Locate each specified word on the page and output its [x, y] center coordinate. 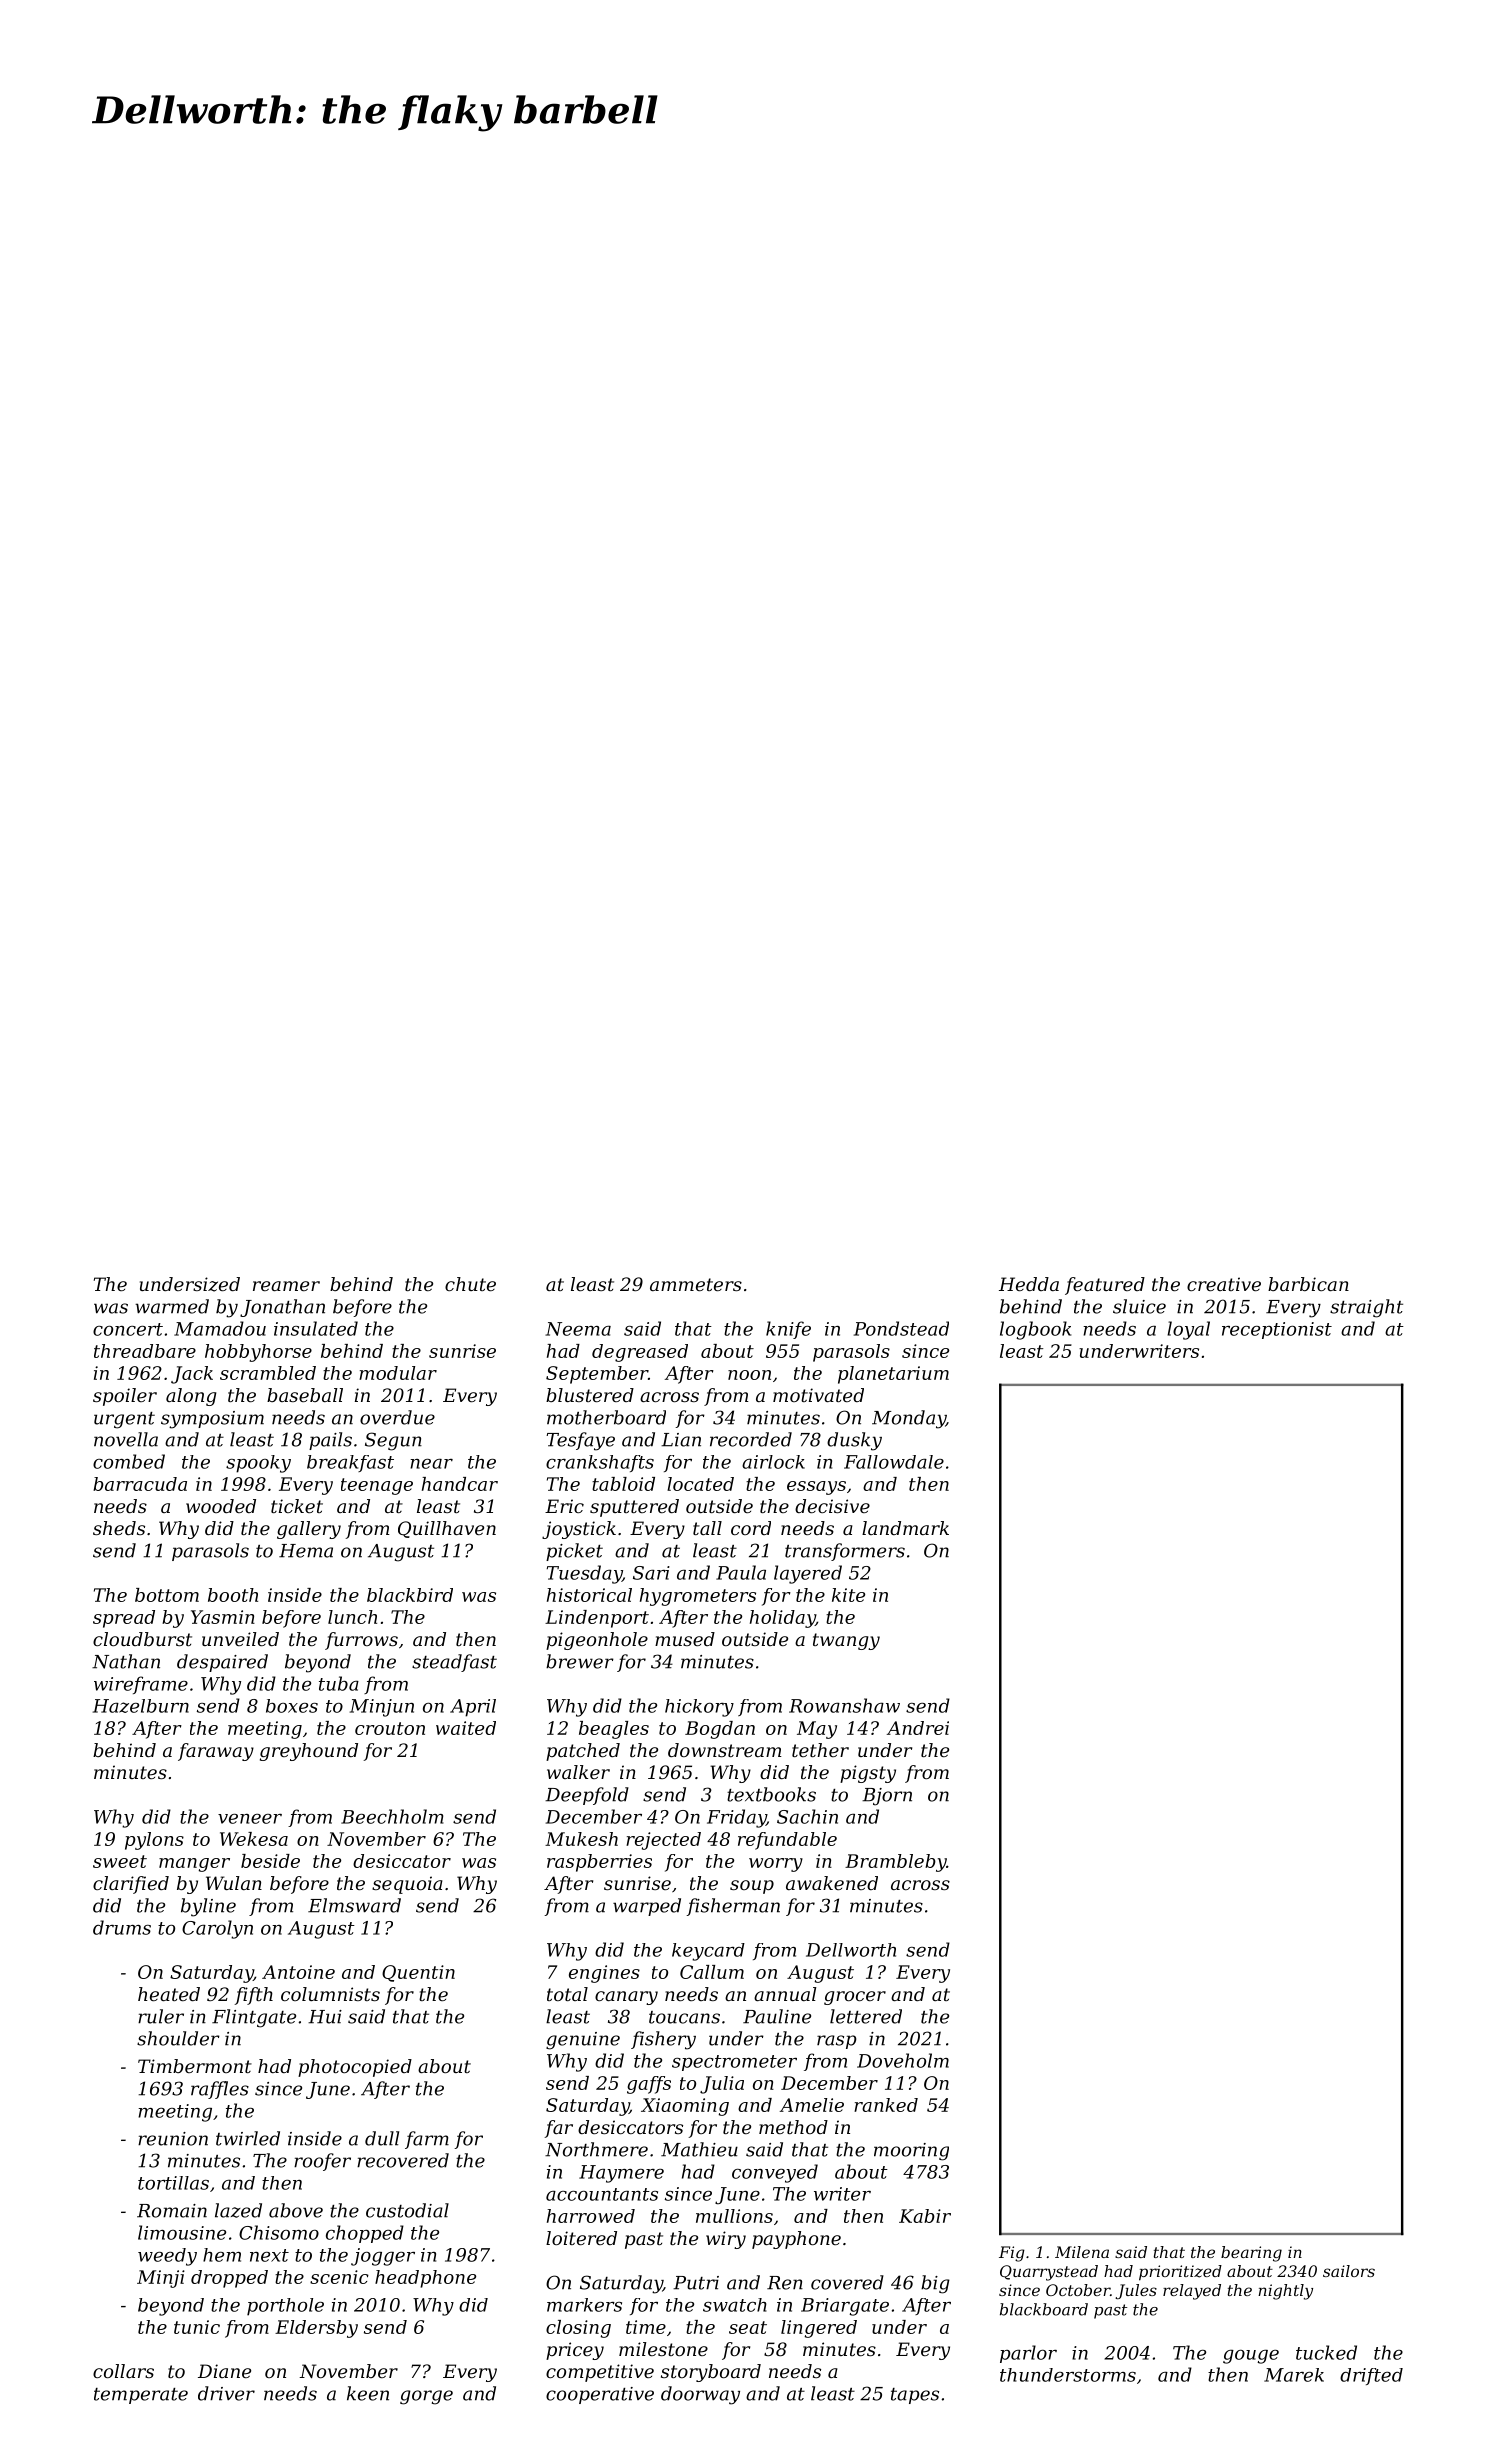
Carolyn [217, 1929]
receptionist [1277, 1330]
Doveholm [903, 2060]
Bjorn [887, 1797]
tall [707, 1528]
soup [752, 1887]
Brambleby [896, 1863]
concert [128, 1329]
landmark [905, 1528]
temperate [141, 2396]
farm [427, 2140]
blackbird [410, 1595]
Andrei [918, 1728]
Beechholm [392, 1816]
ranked [886, 2105]
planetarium [893, 1375]
